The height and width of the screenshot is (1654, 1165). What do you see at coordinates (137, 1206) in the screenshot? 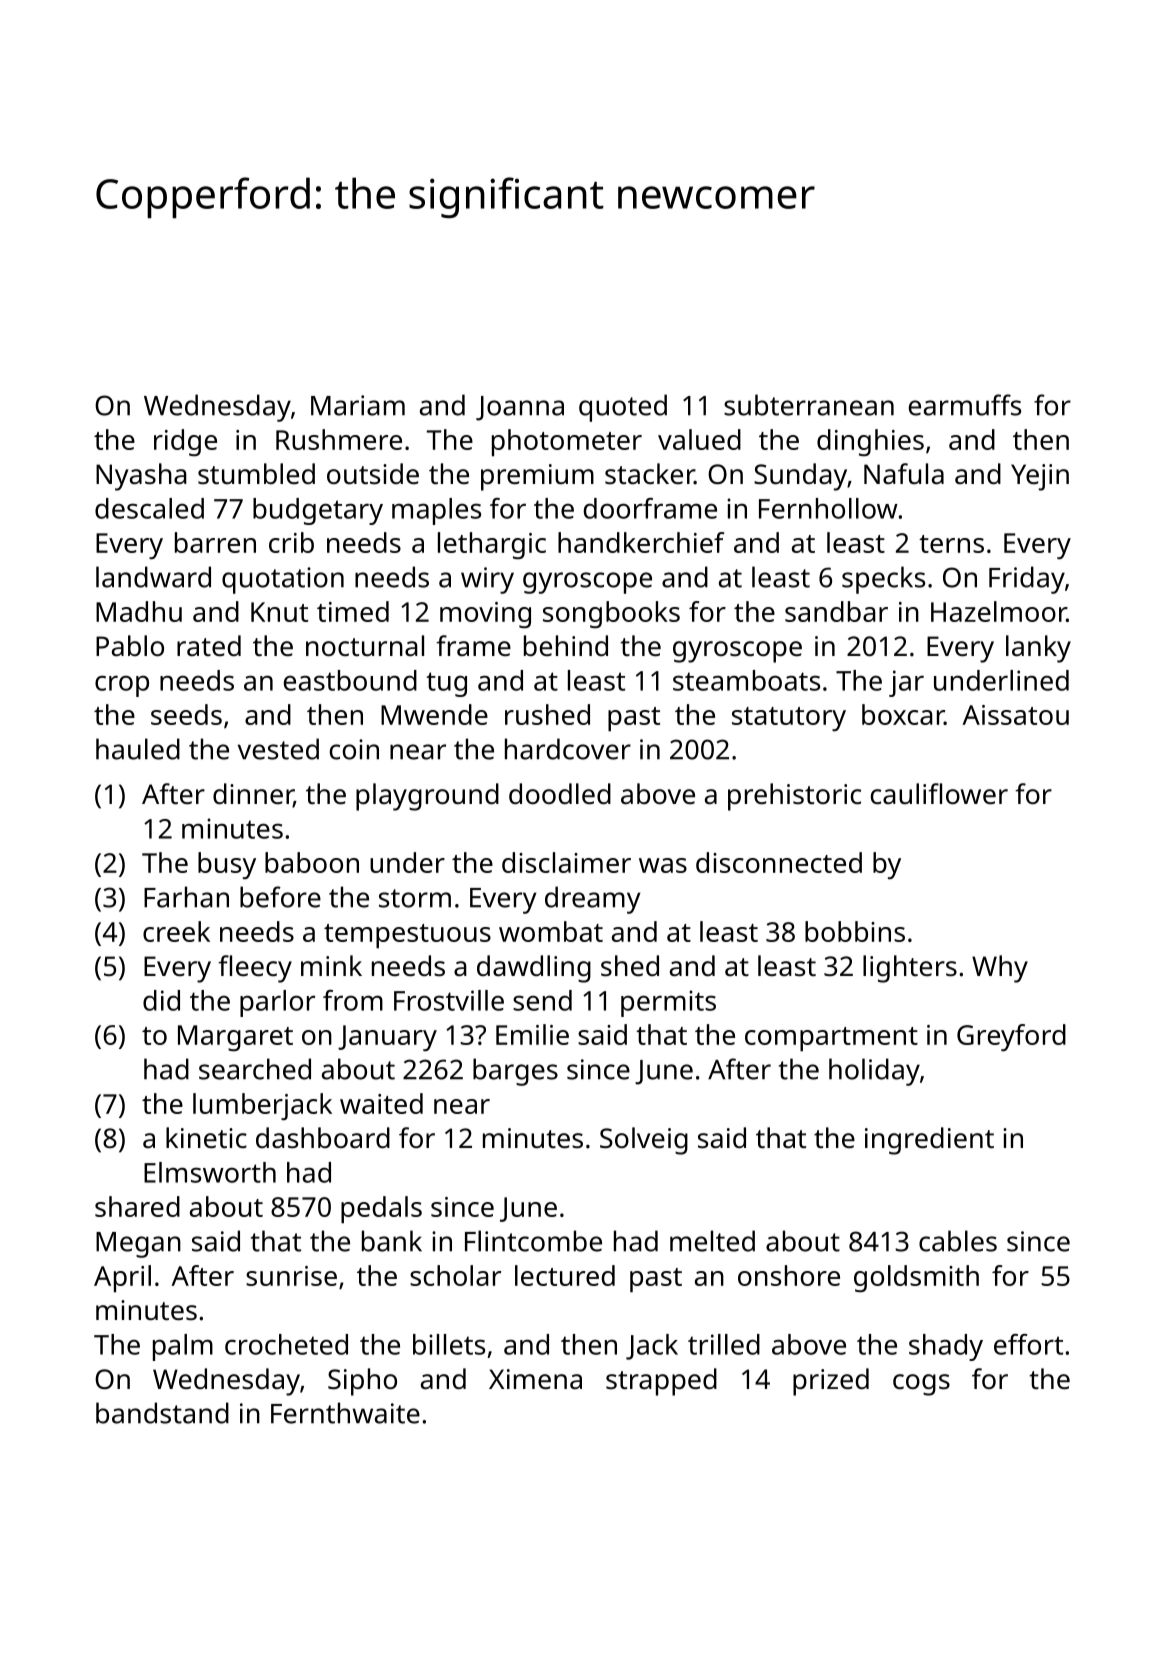
I see `shared` at bounding box center [137, 1206].
